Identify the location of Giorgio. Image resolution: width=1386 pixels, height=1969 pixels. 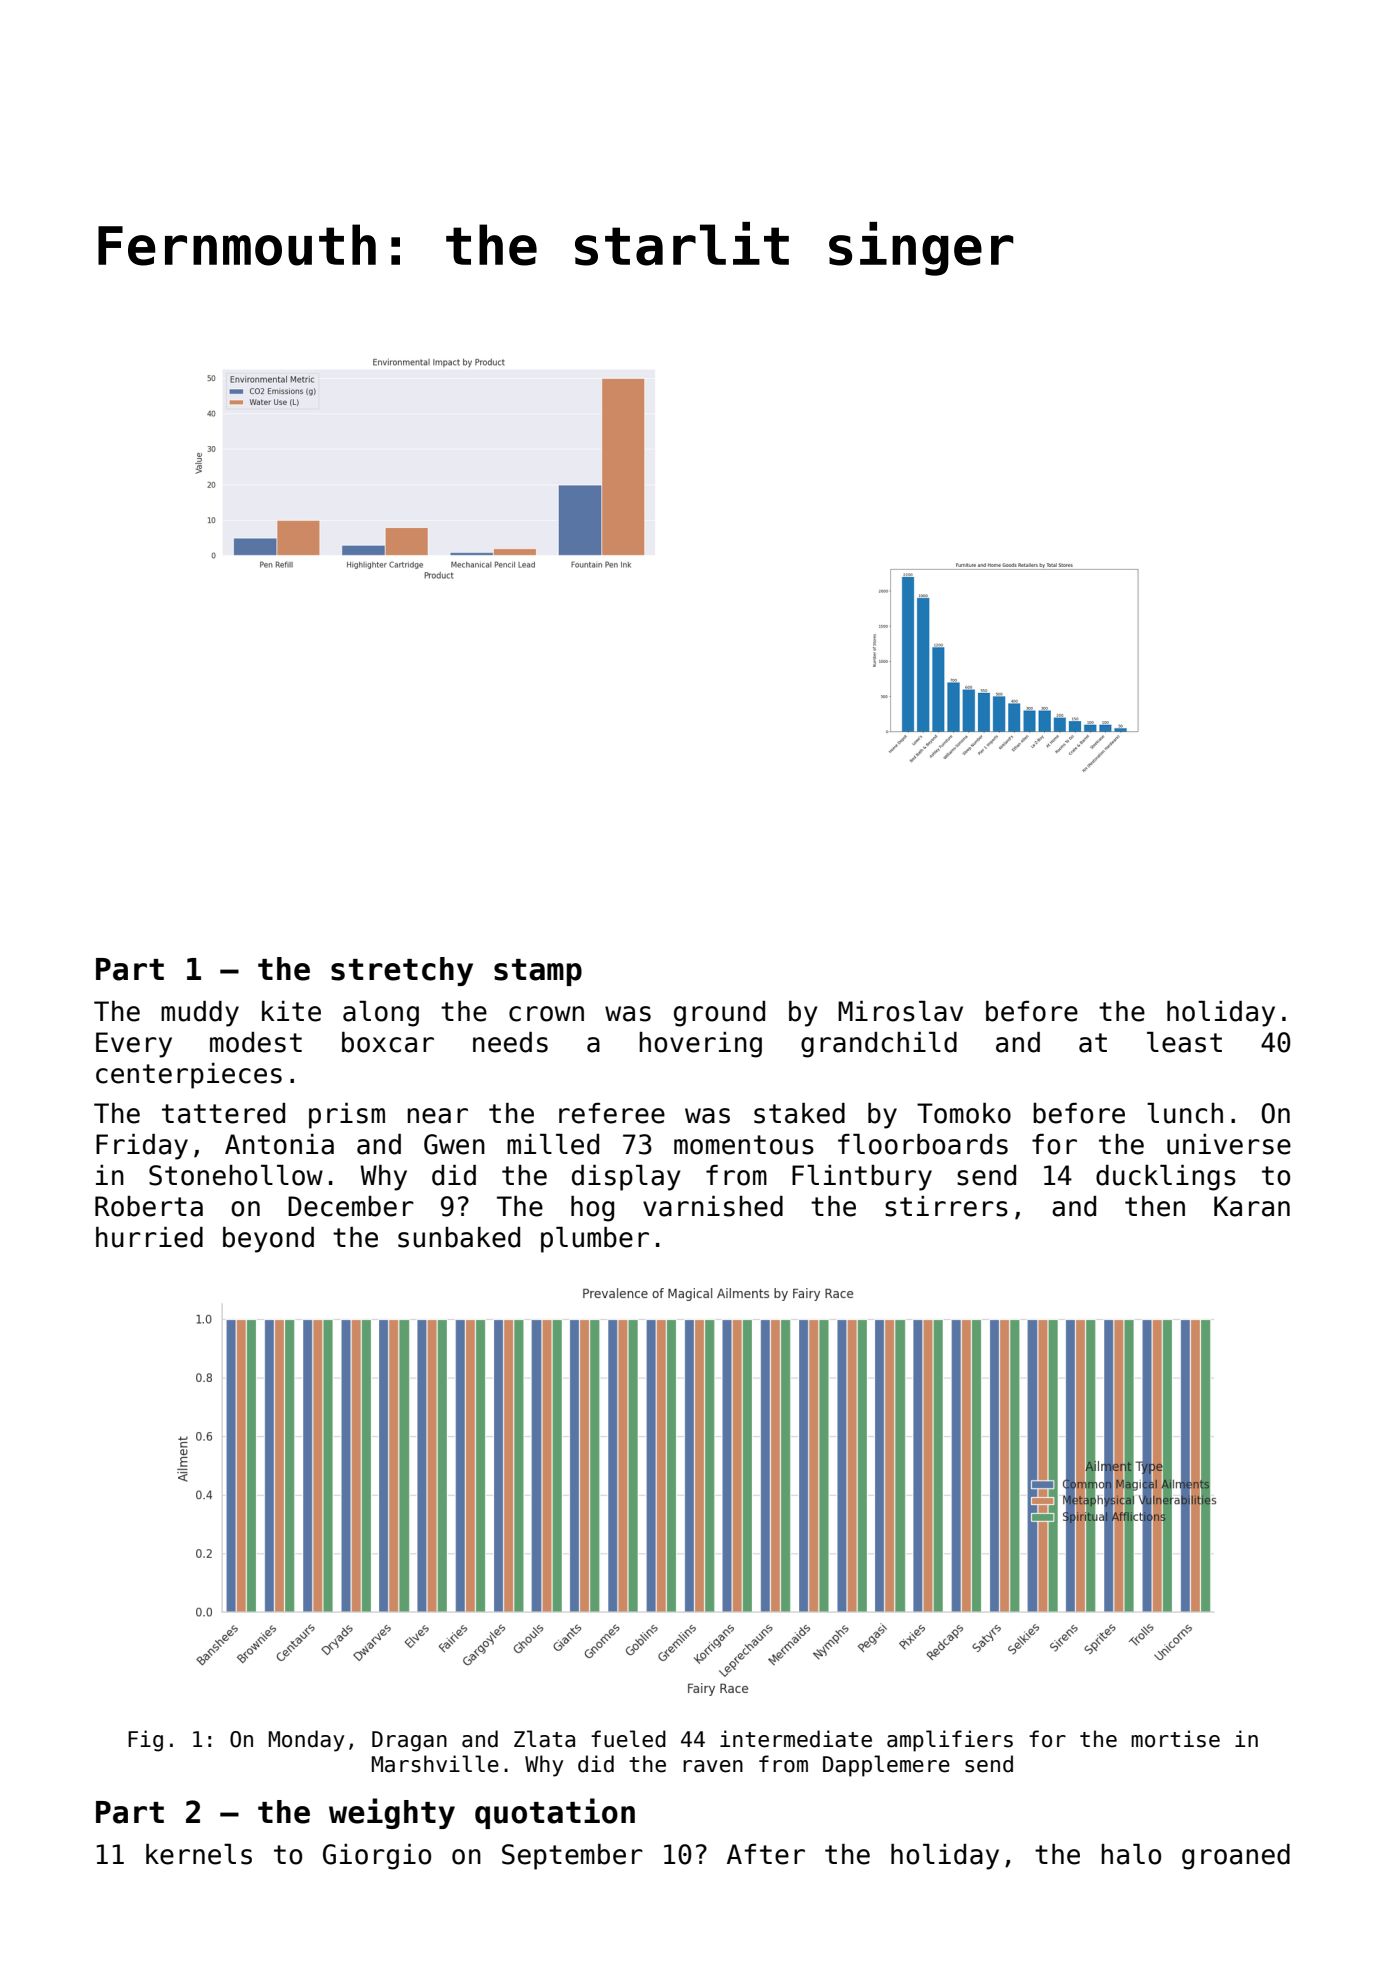
(377, 1857).
